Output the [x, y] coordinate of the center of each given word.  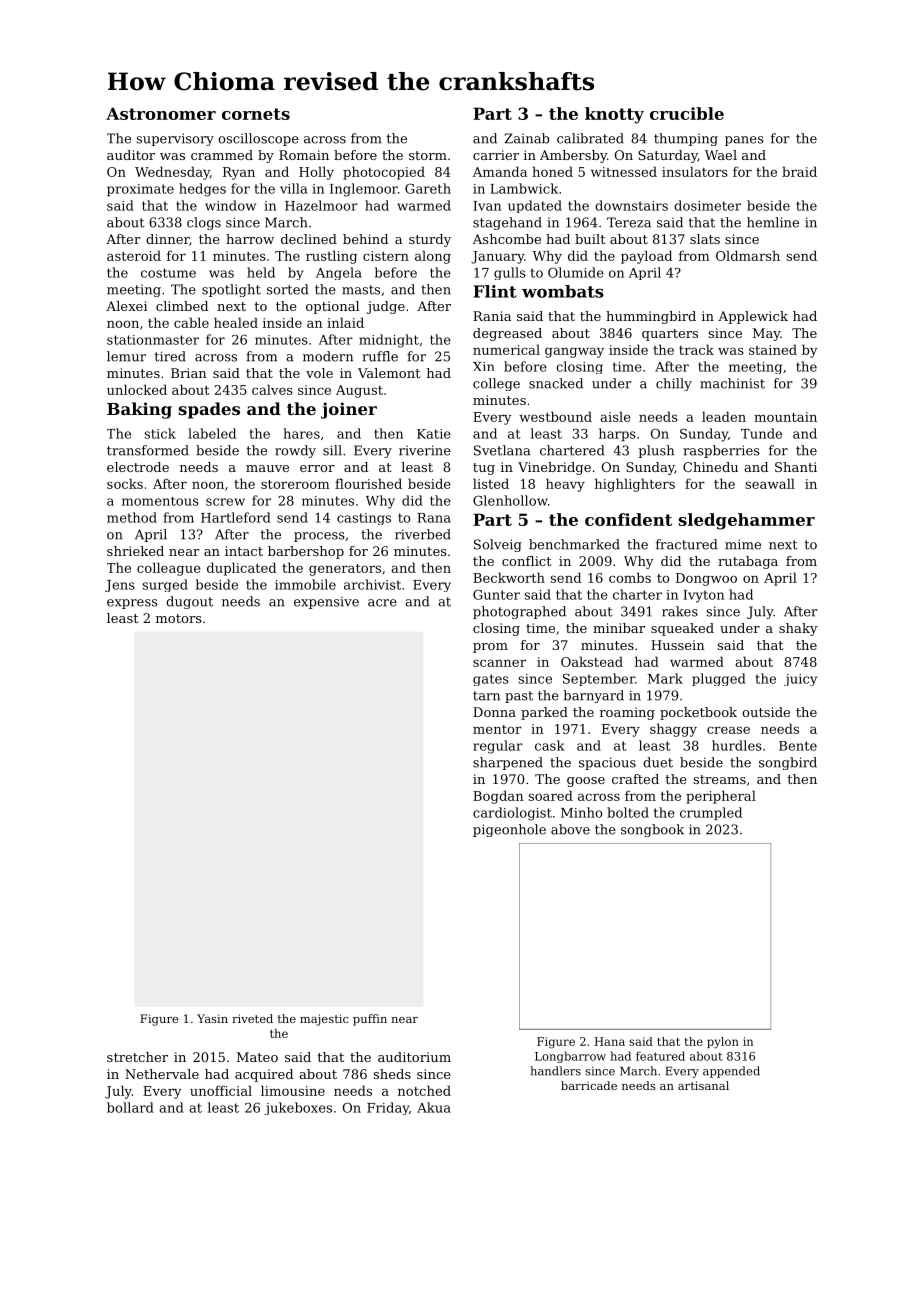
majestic [324, 1020]
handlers [555, 1071]
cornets [256, 114]
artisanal [703, 1085]
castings [364, 519]
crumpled [711, 814]
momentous [160, 501]
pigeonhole [509, 830]
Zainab [527, 138]
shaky [798, 629]
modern [328, 356]
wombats [563, 291]
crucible [687, 113]
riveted [252, 1018]
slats [705, 239]
